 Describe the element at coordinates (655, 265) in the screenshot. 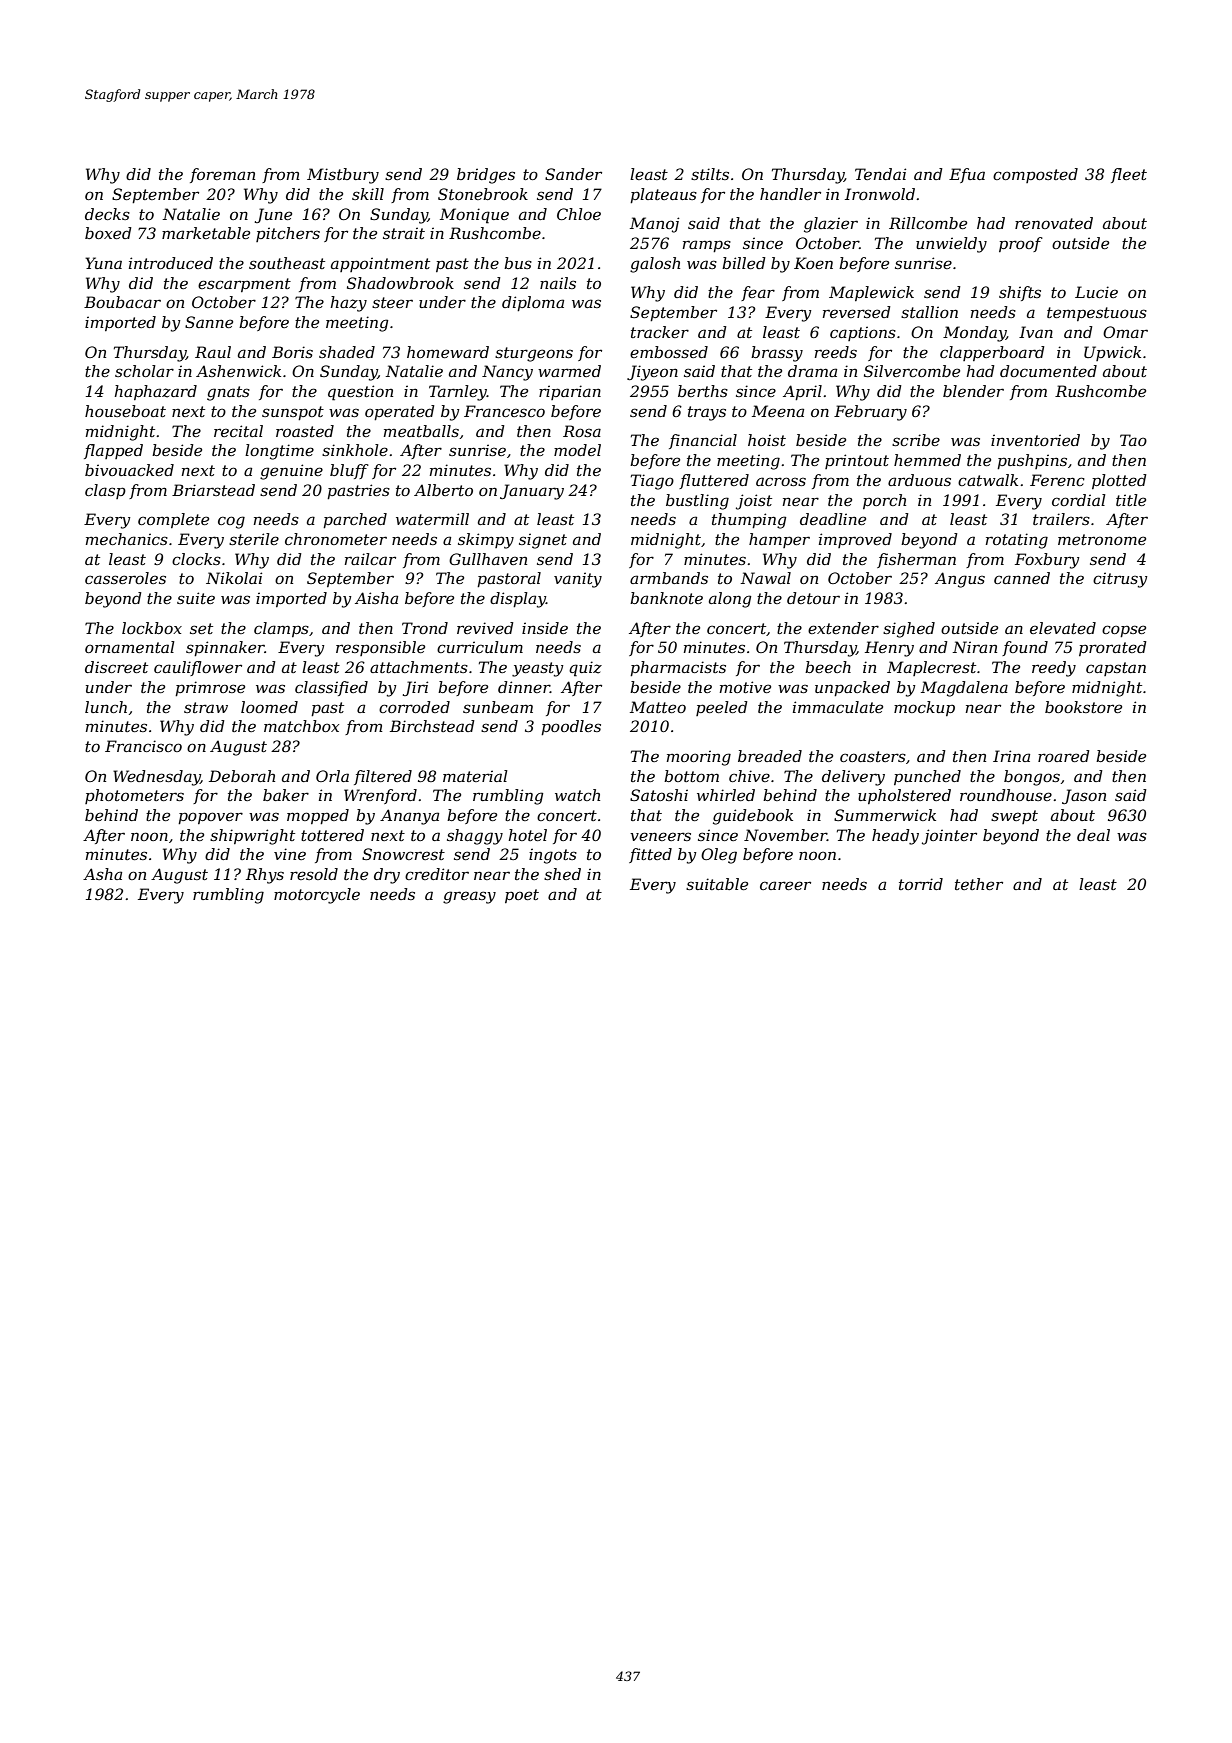

I see `galosh` at that location.
